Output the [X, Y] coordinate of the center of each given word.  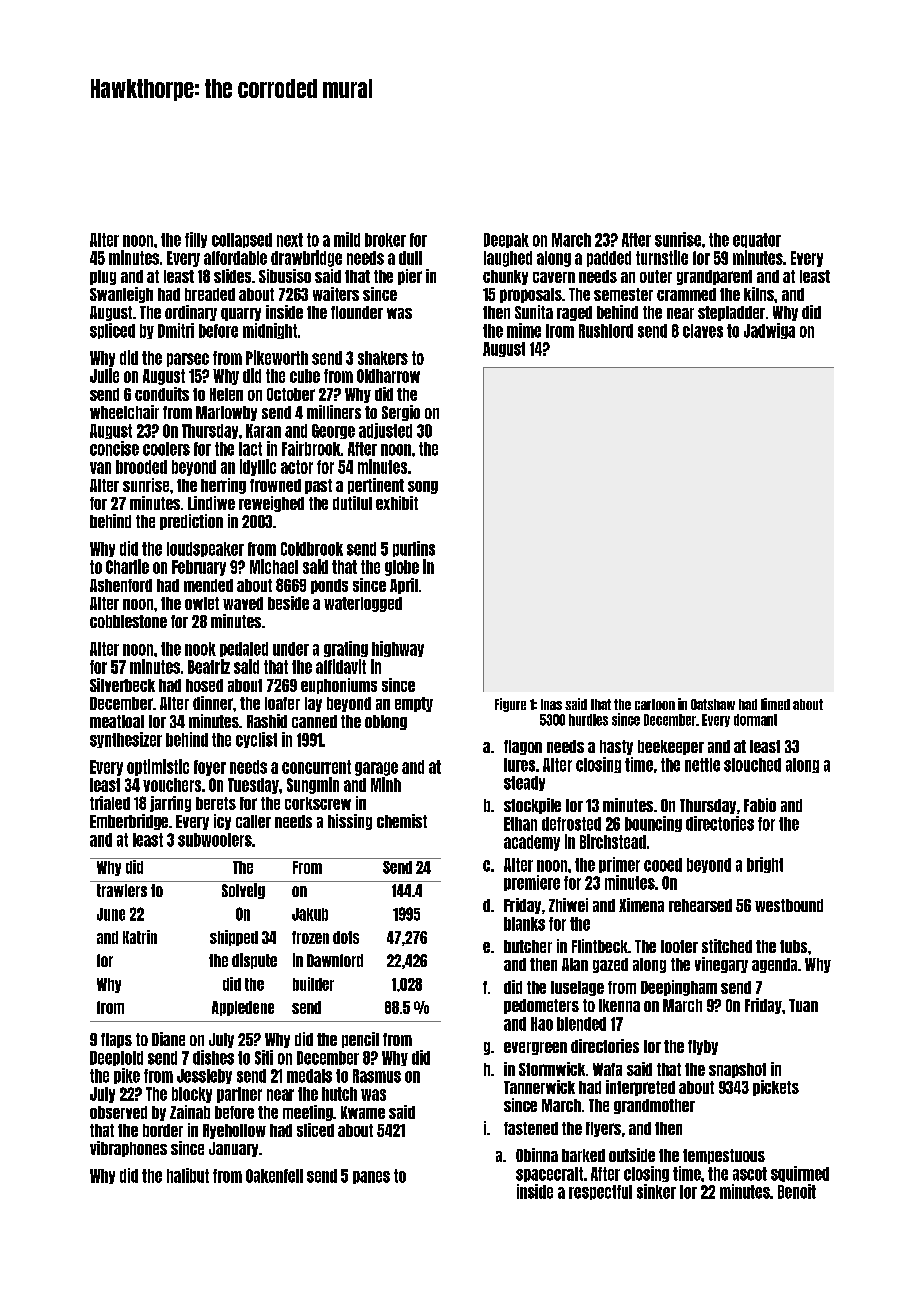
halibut [188, 1175]
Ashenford [121, 585]
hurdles [588, 720]
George [333, 431]
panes [371, 1177]
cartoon [655, 704]
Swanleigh [121, 295]
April [404, 586]
